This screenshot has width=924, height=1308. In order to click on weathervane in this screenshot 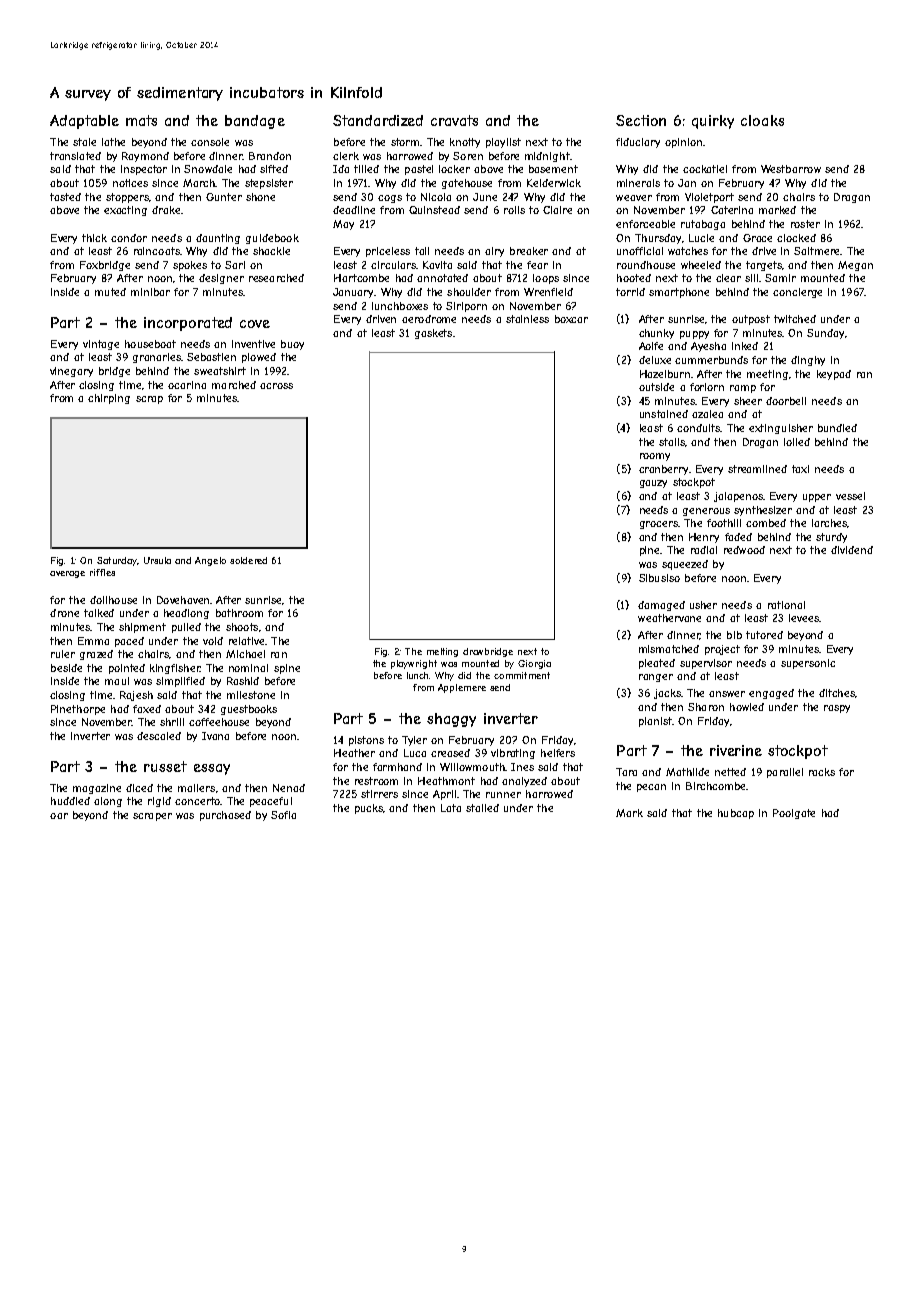, I will do `click(669, 618)`.
